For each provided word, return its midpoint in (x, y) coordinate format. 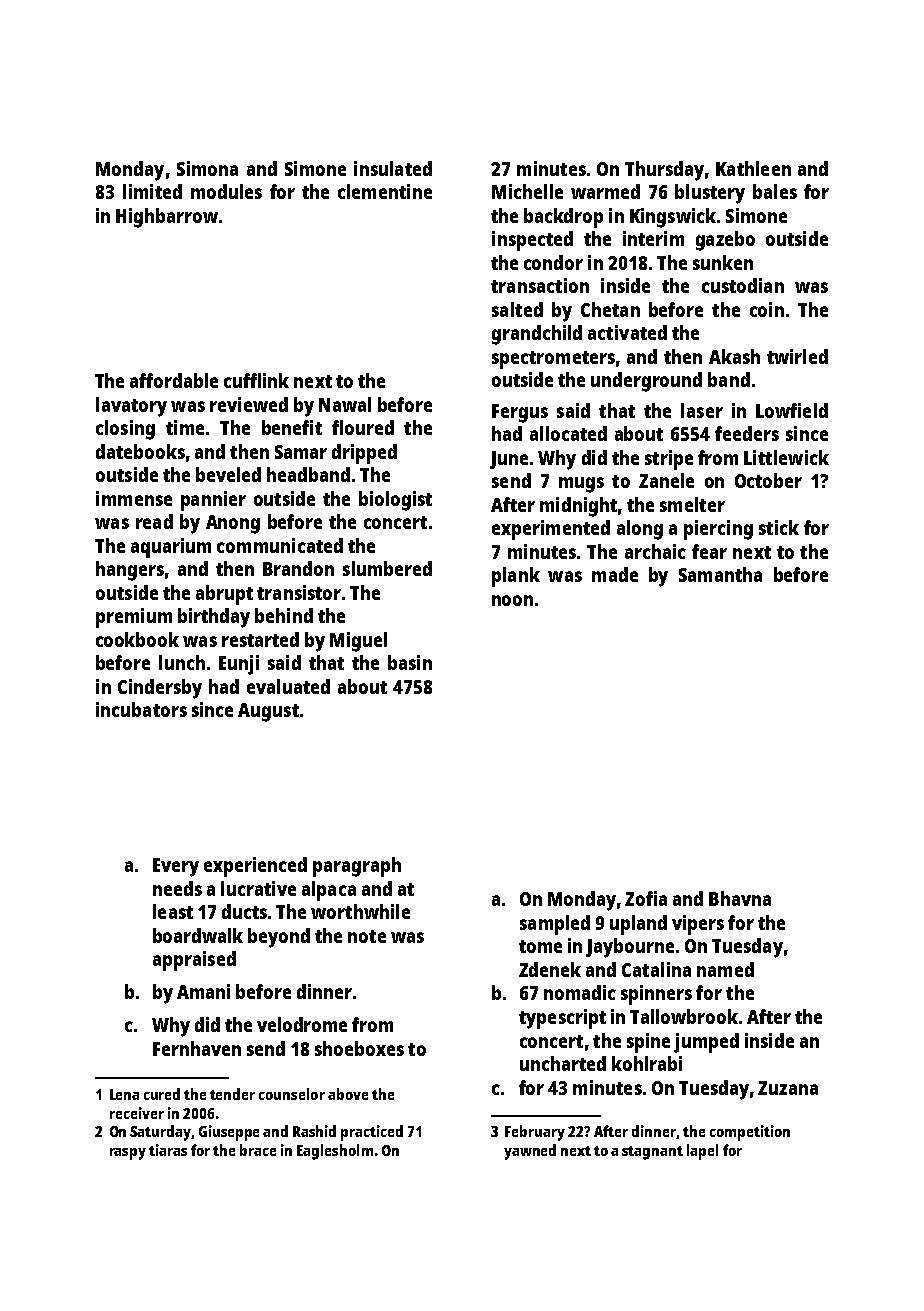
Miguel (358, 642)
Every (176, 867)
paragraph (357, 867)
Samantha (720, 574)
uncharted (563, 1063)
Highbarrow (167, 218)
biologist (395, 501)
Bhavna (740, 898)
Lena (124, 1094)
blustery (710, 194)
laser (702, 410)
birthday (214, 618)
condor (553, 262)
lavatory (131, 407)
